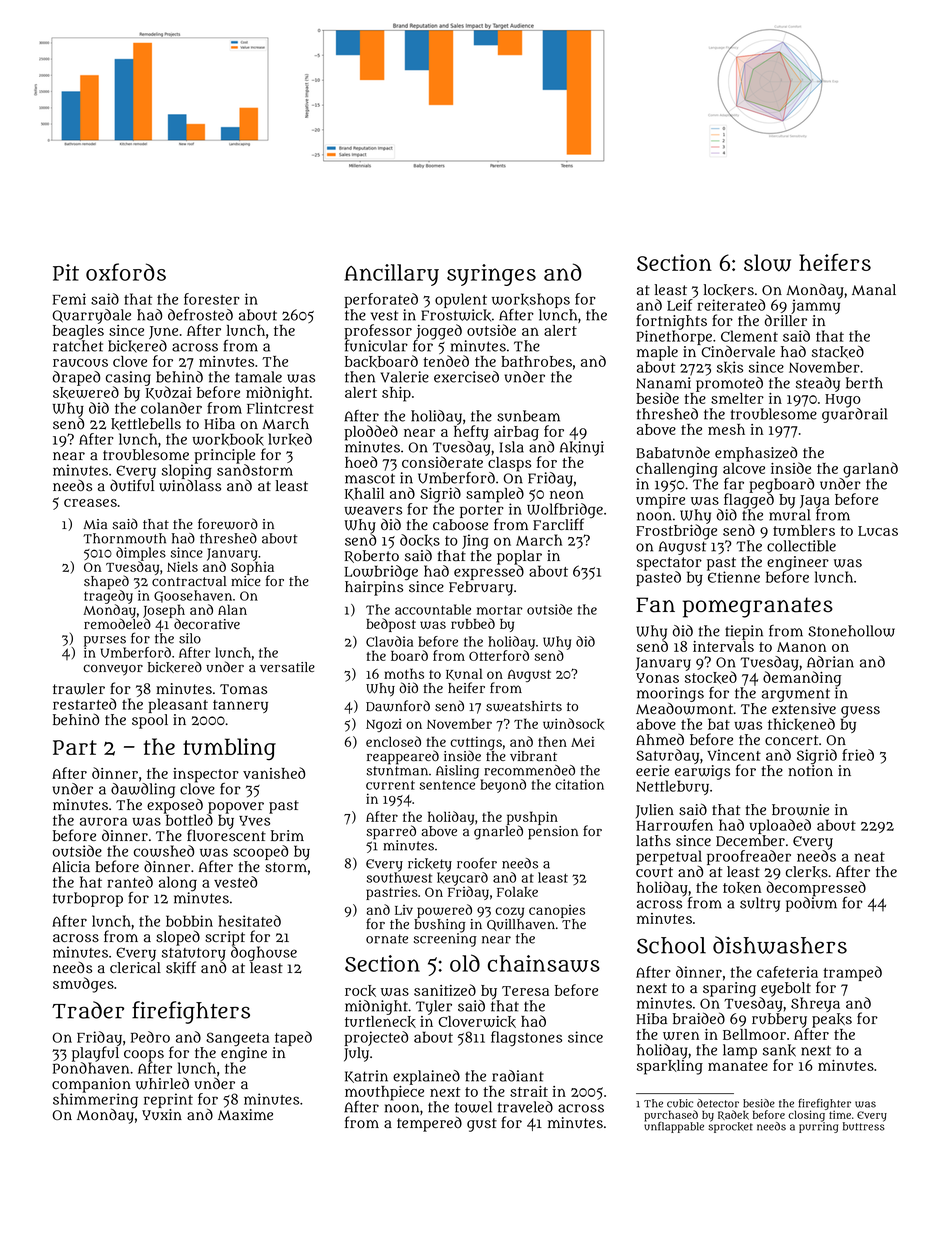 Image resolution: width=952 pixels, height=1233 pixels. Describe the element at coordinates (182, 566) in the screenshot. I see `Niels` at that location.
